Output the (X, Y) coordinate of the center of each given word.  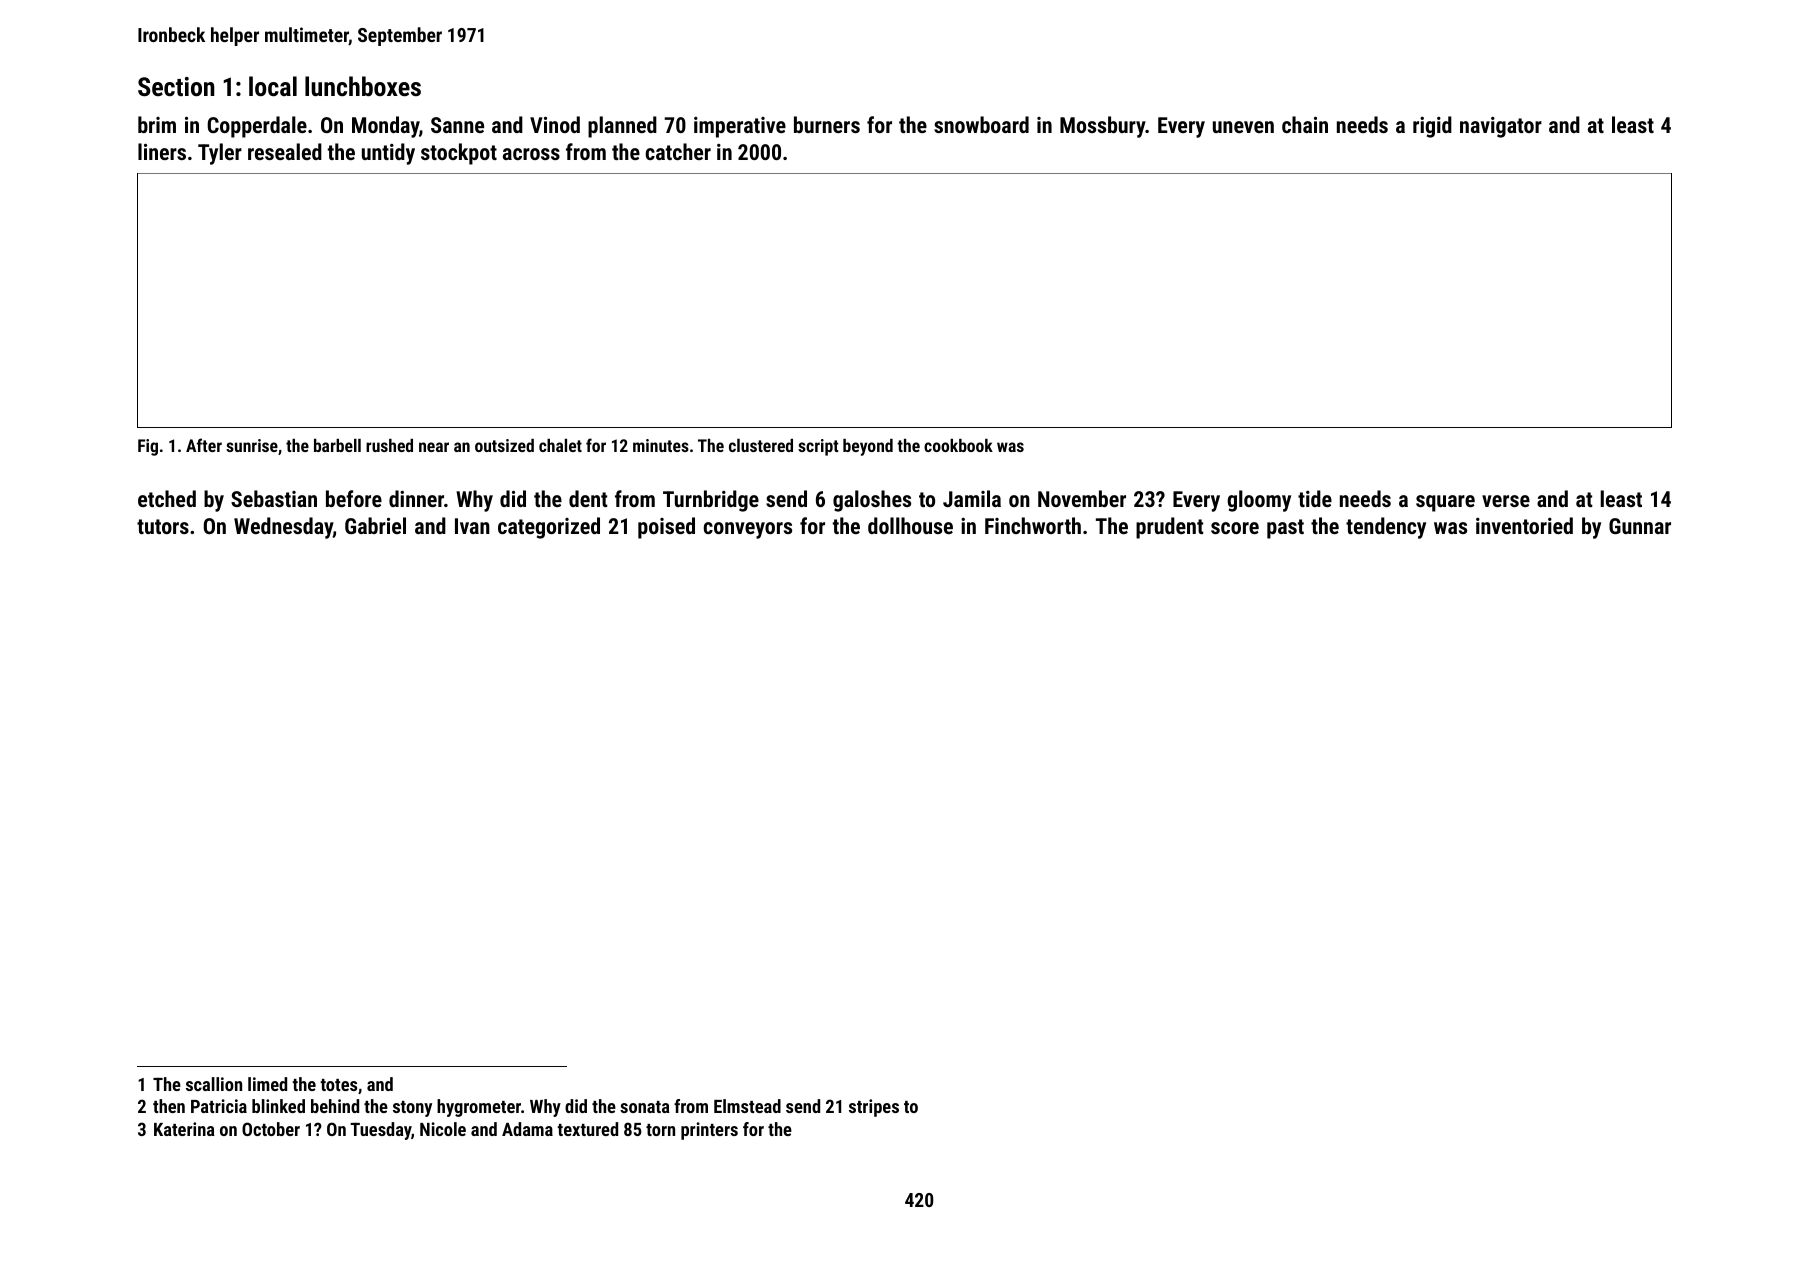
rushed (389, 445)
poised (666, 528)
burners (827, 124)
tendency (1386, 528)
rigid (1432, 127)
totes (338, 1085)
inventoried (1524, 525)
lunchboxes (363, 86)
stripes (874, 1108)
